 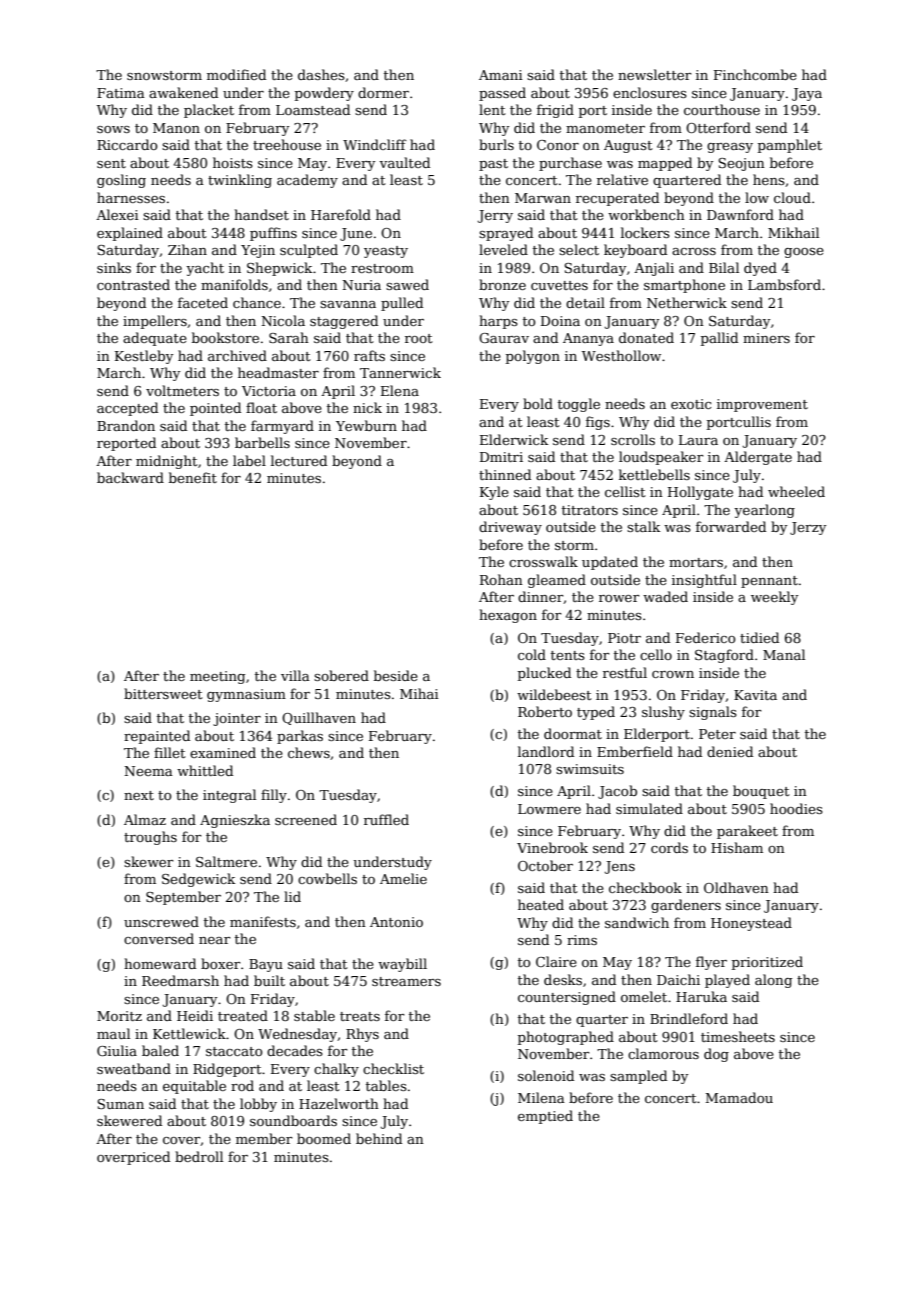 What do you see at coordinates (121, 93) in the page?
I see `Fatima` at bounding box center [121, 93].
